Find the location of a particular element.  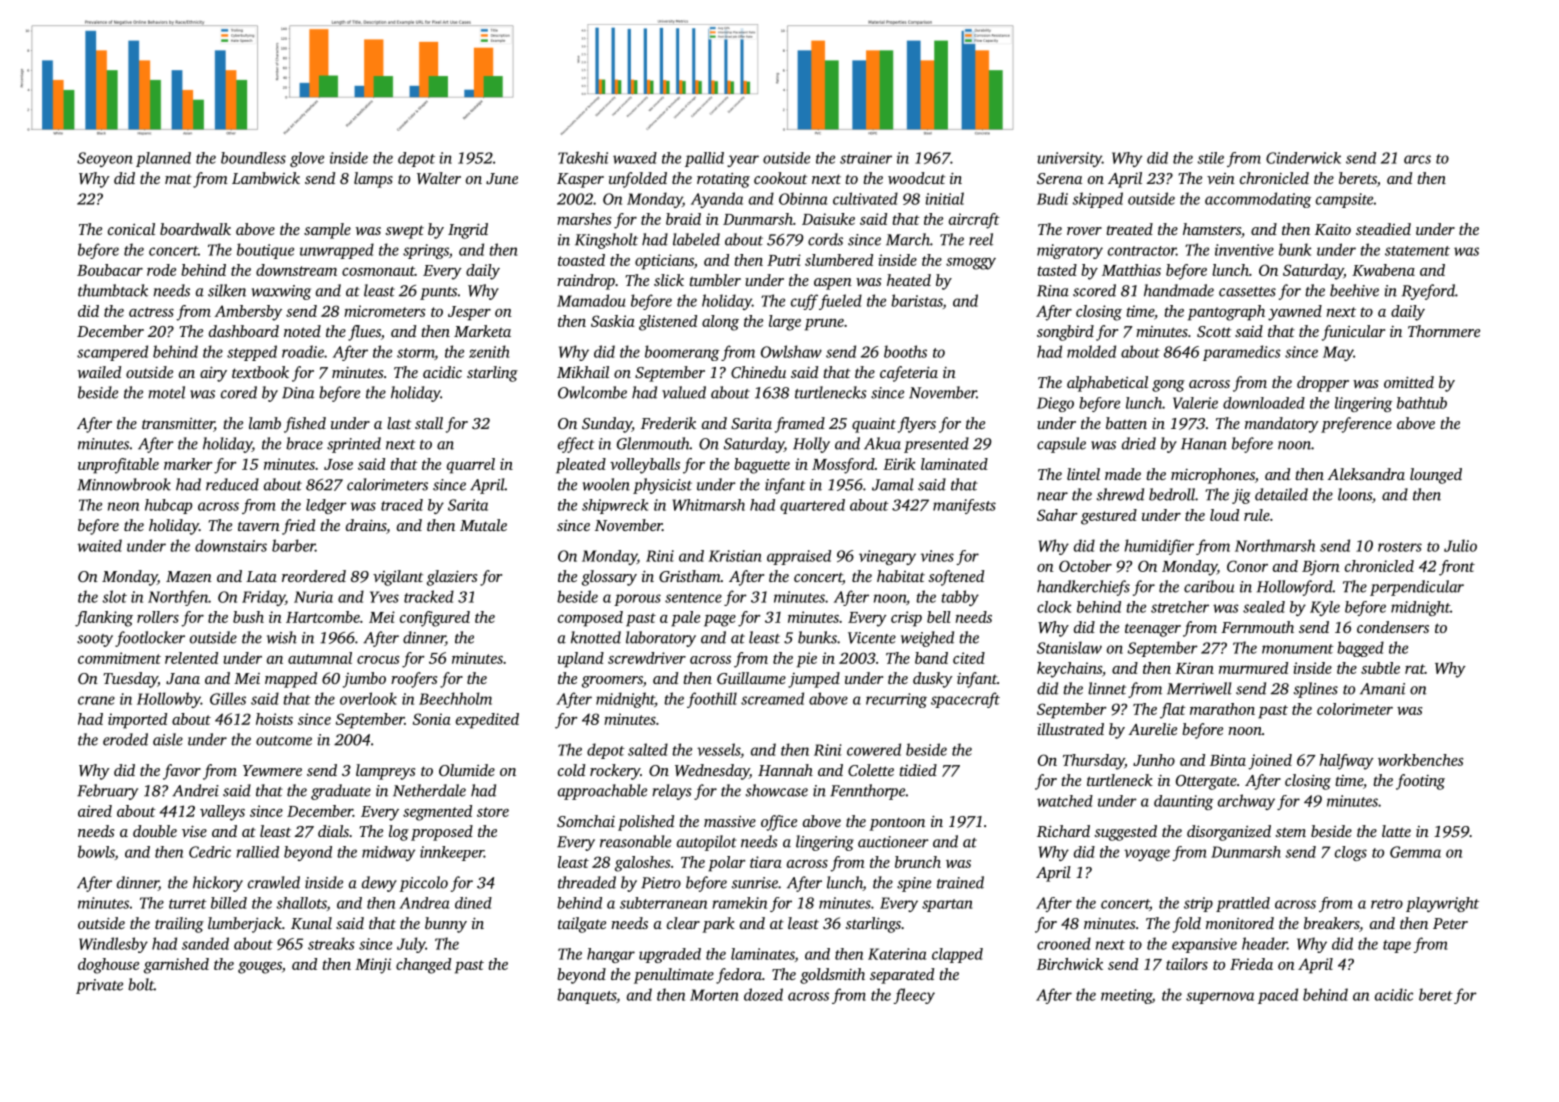

reasonable is located at coordinates (635, 841).
